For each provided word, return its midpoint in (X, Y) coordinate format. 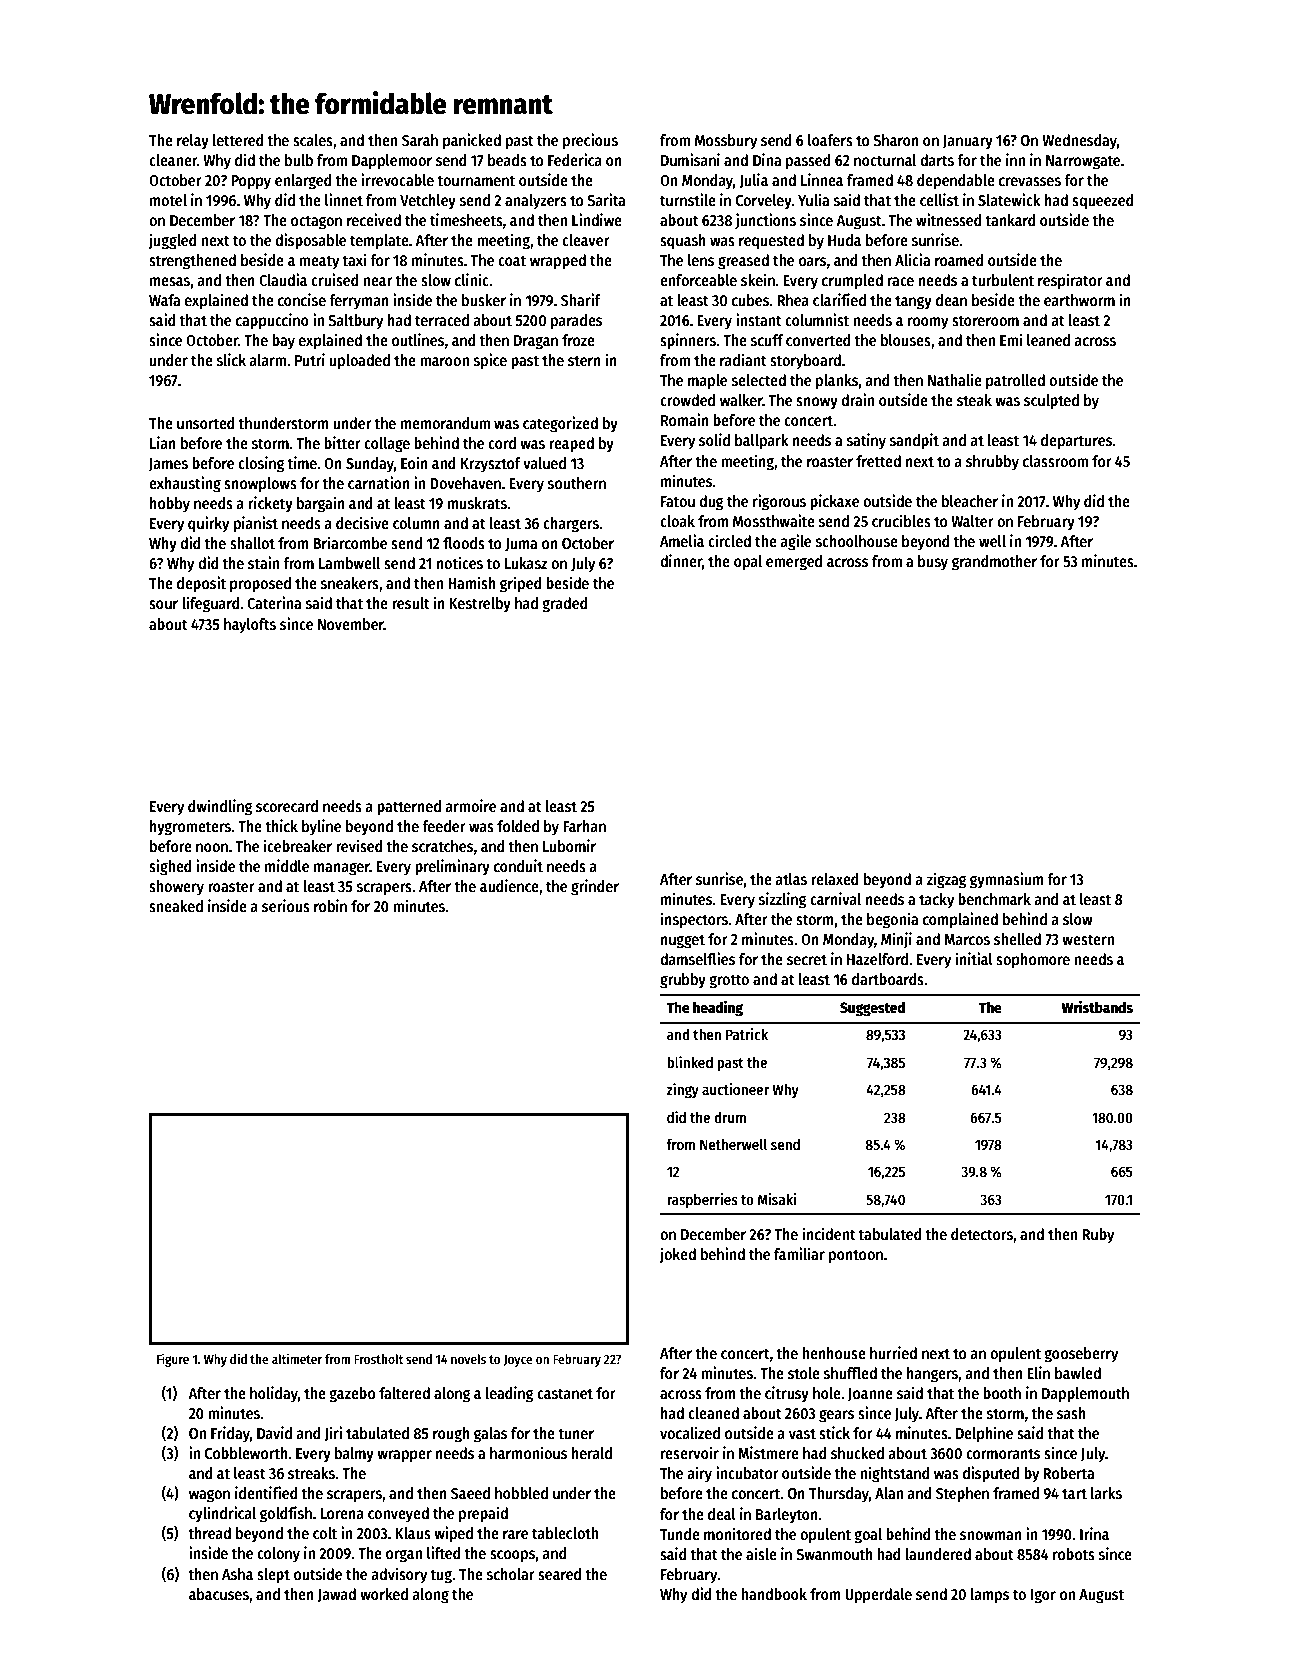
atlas (791, 879)
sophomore (1033, 961)
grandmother (994, 563)
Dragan (536, 342)
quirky (208, 524)
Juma (521, 545)
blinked (690, 1062)
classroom (1055, 461)
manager (342, 869)
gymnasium (1006, 880)
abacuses (219, 1594)
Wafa (164, 300)
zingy (683, 1091)
